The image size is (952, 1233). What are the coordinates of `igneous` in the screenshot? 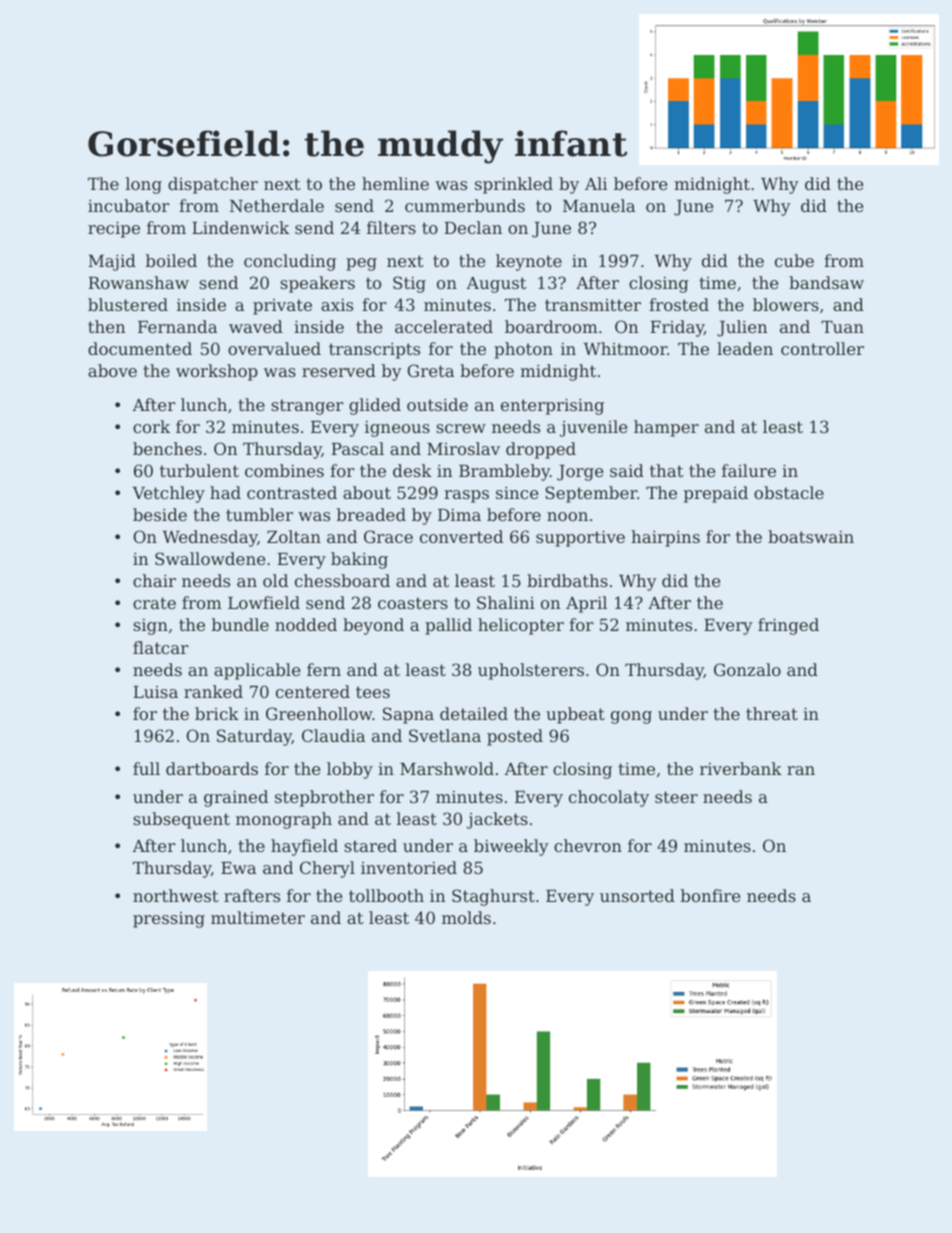 It's located at (397, 429).
